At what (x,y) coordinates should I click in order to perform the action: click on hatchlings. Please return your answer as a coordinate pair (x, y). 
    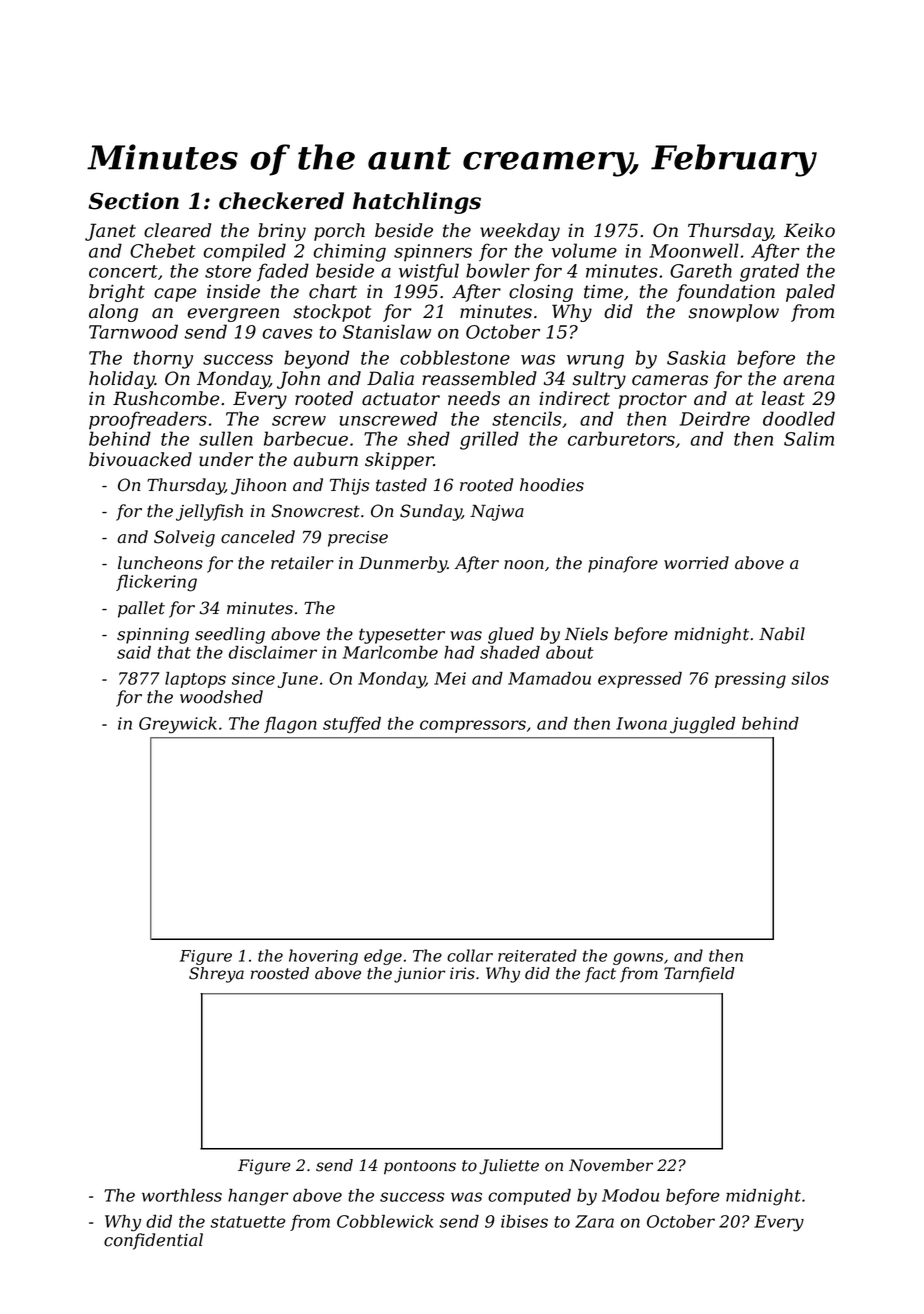
    Looking at the image, I should click on (417, 203).
